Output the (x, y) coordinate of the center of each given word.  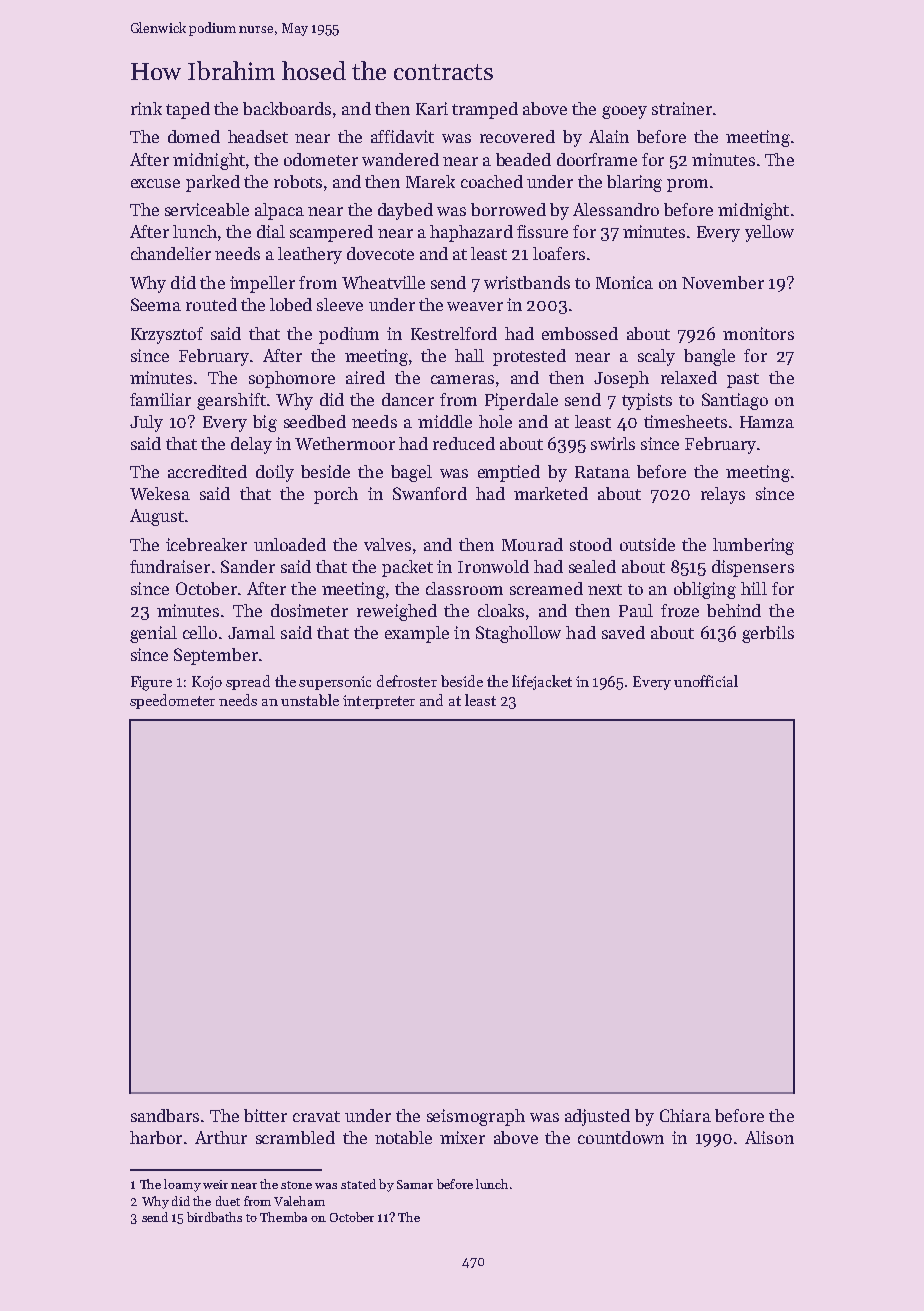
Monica (624, 282)
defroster (407, 681)
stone (296, 1185)
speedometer (172, 701)
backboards (287, 108)
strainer (682, 108)
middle (445, 421)
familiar (160, 399)
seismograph (476, 1117)
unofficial (706, 681)
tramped (485, 110)
